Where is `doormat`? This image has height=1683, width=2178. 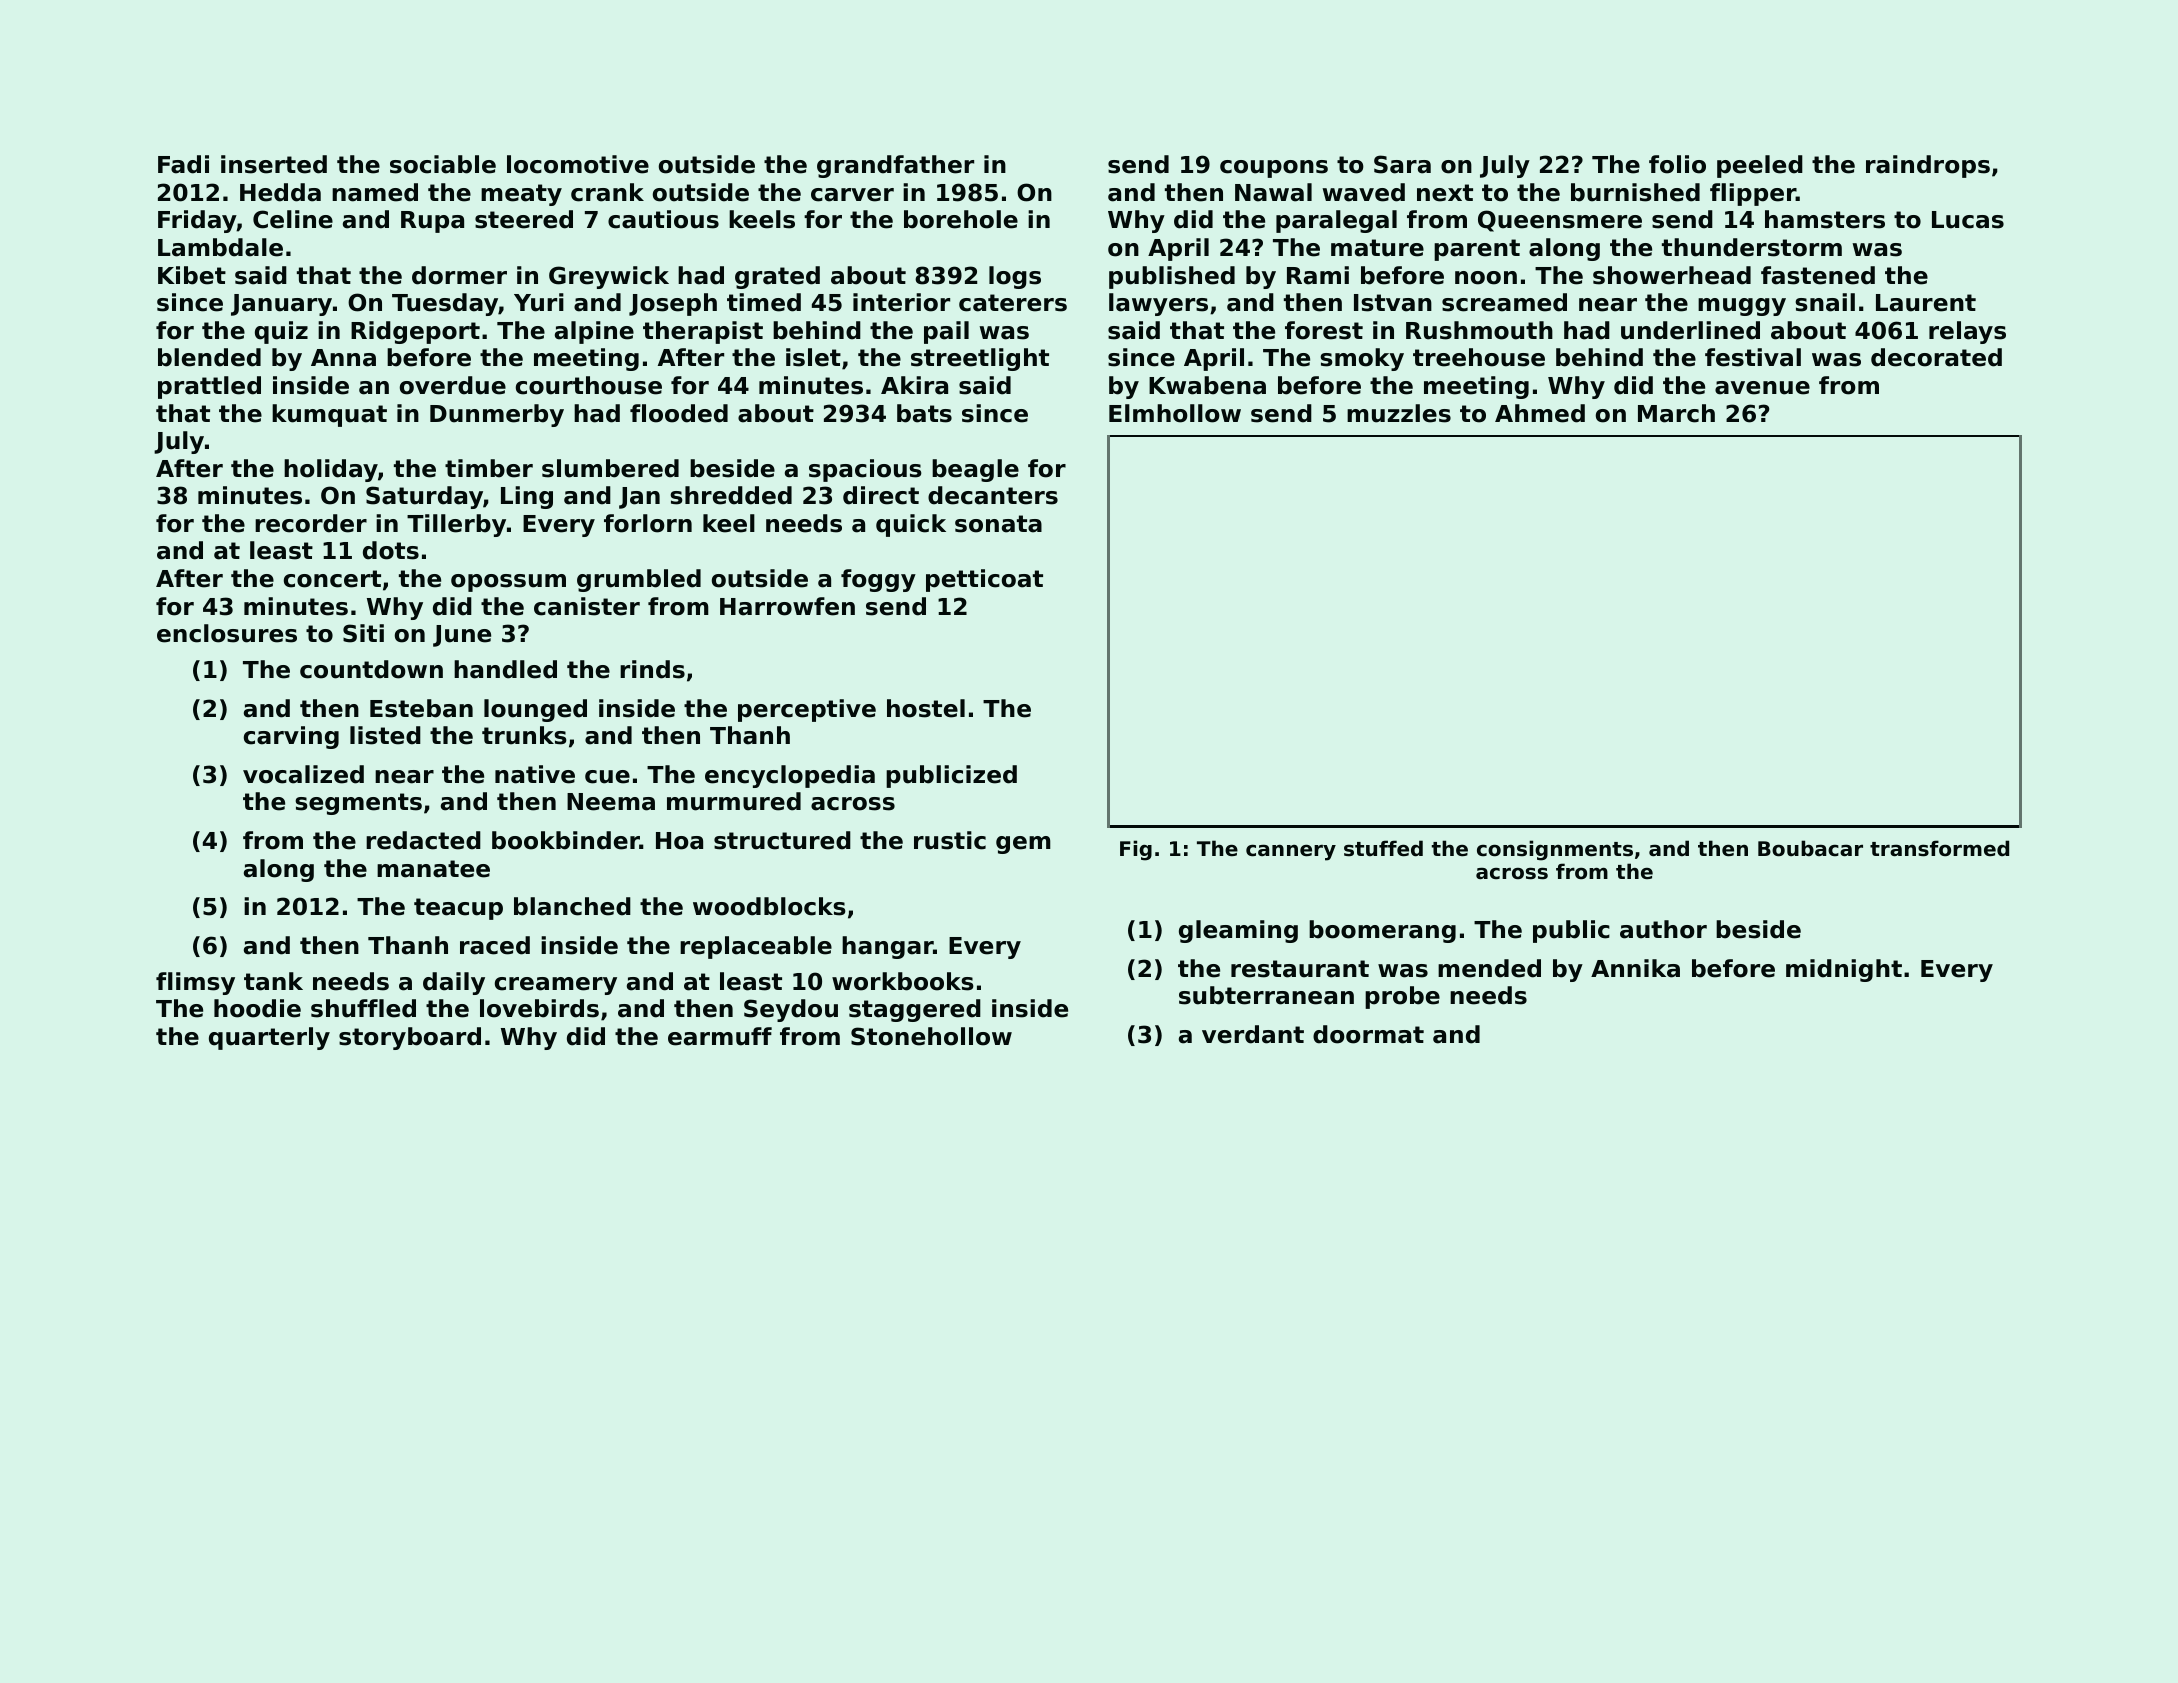
doormat is located at coordinates (1368, 1034).
